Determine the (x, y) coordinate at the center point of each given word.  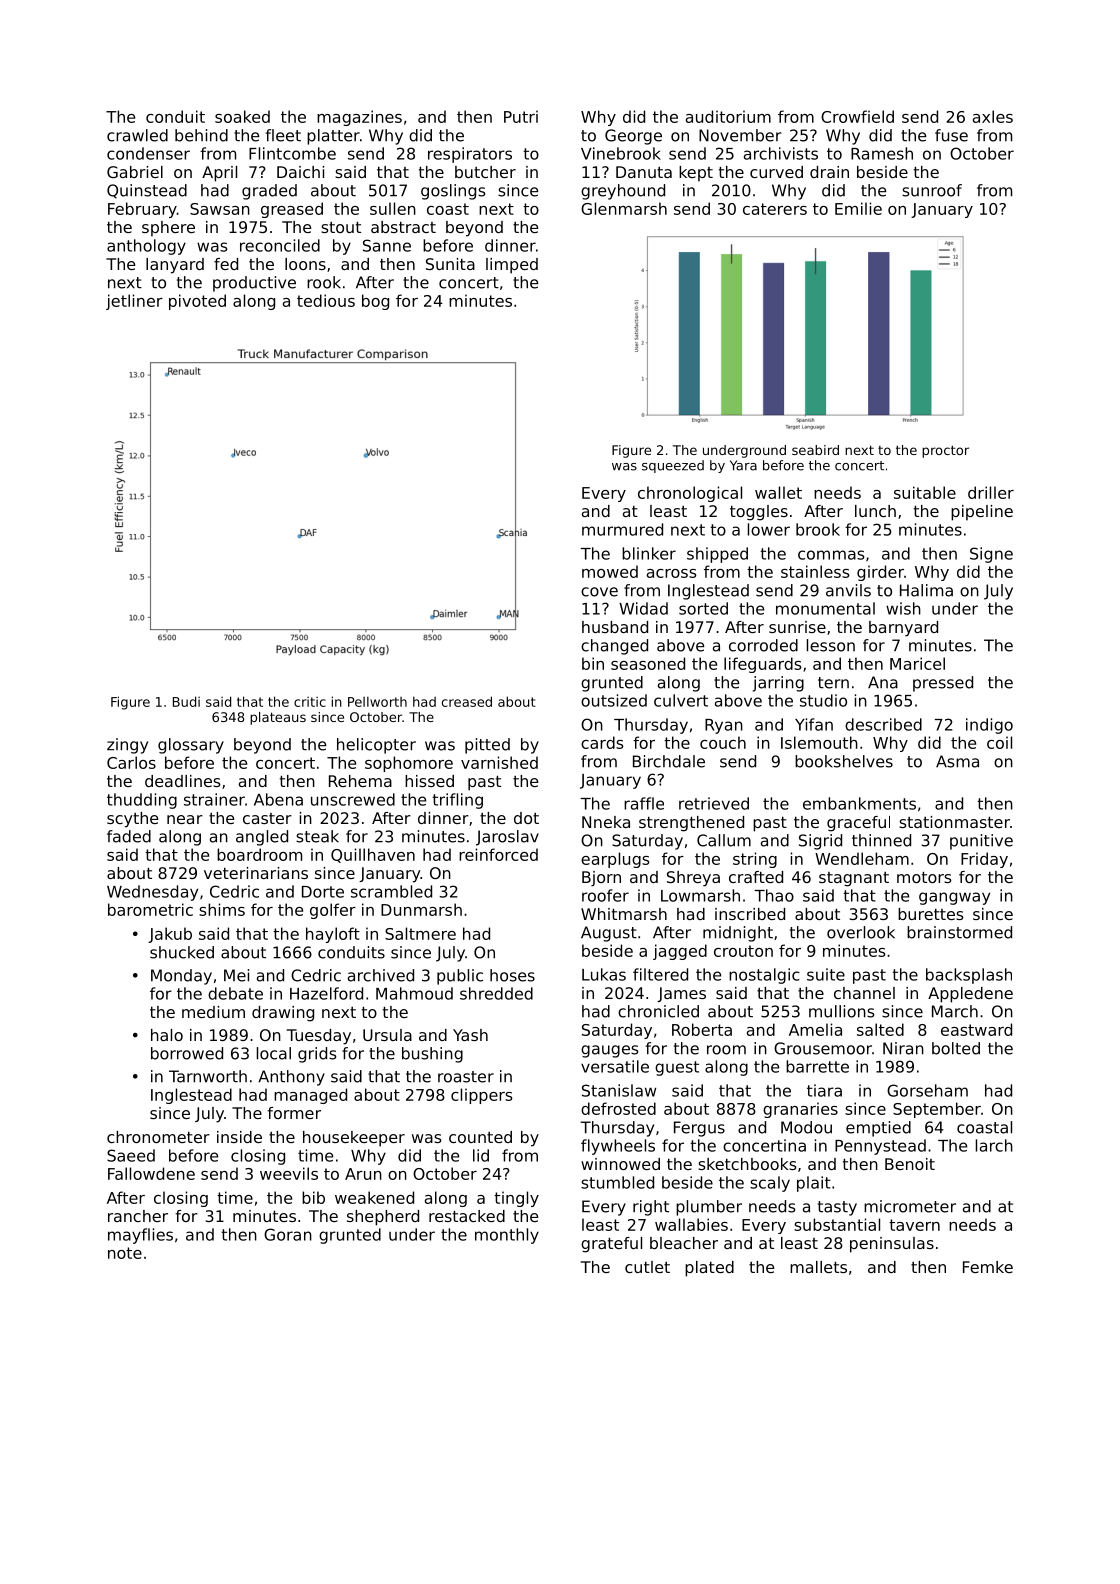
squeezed (673, 466)
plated (709, 1269)
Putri (521, 116)
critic (310, 702)
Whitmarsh (624, 914)
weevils (289, 1173)
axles (993, 116)
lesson (831, 645)
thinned (881, 840)
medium (213, 1012)
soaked (242, 116)
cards (602, 742)
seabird (815, 450)
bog (375, 302)
